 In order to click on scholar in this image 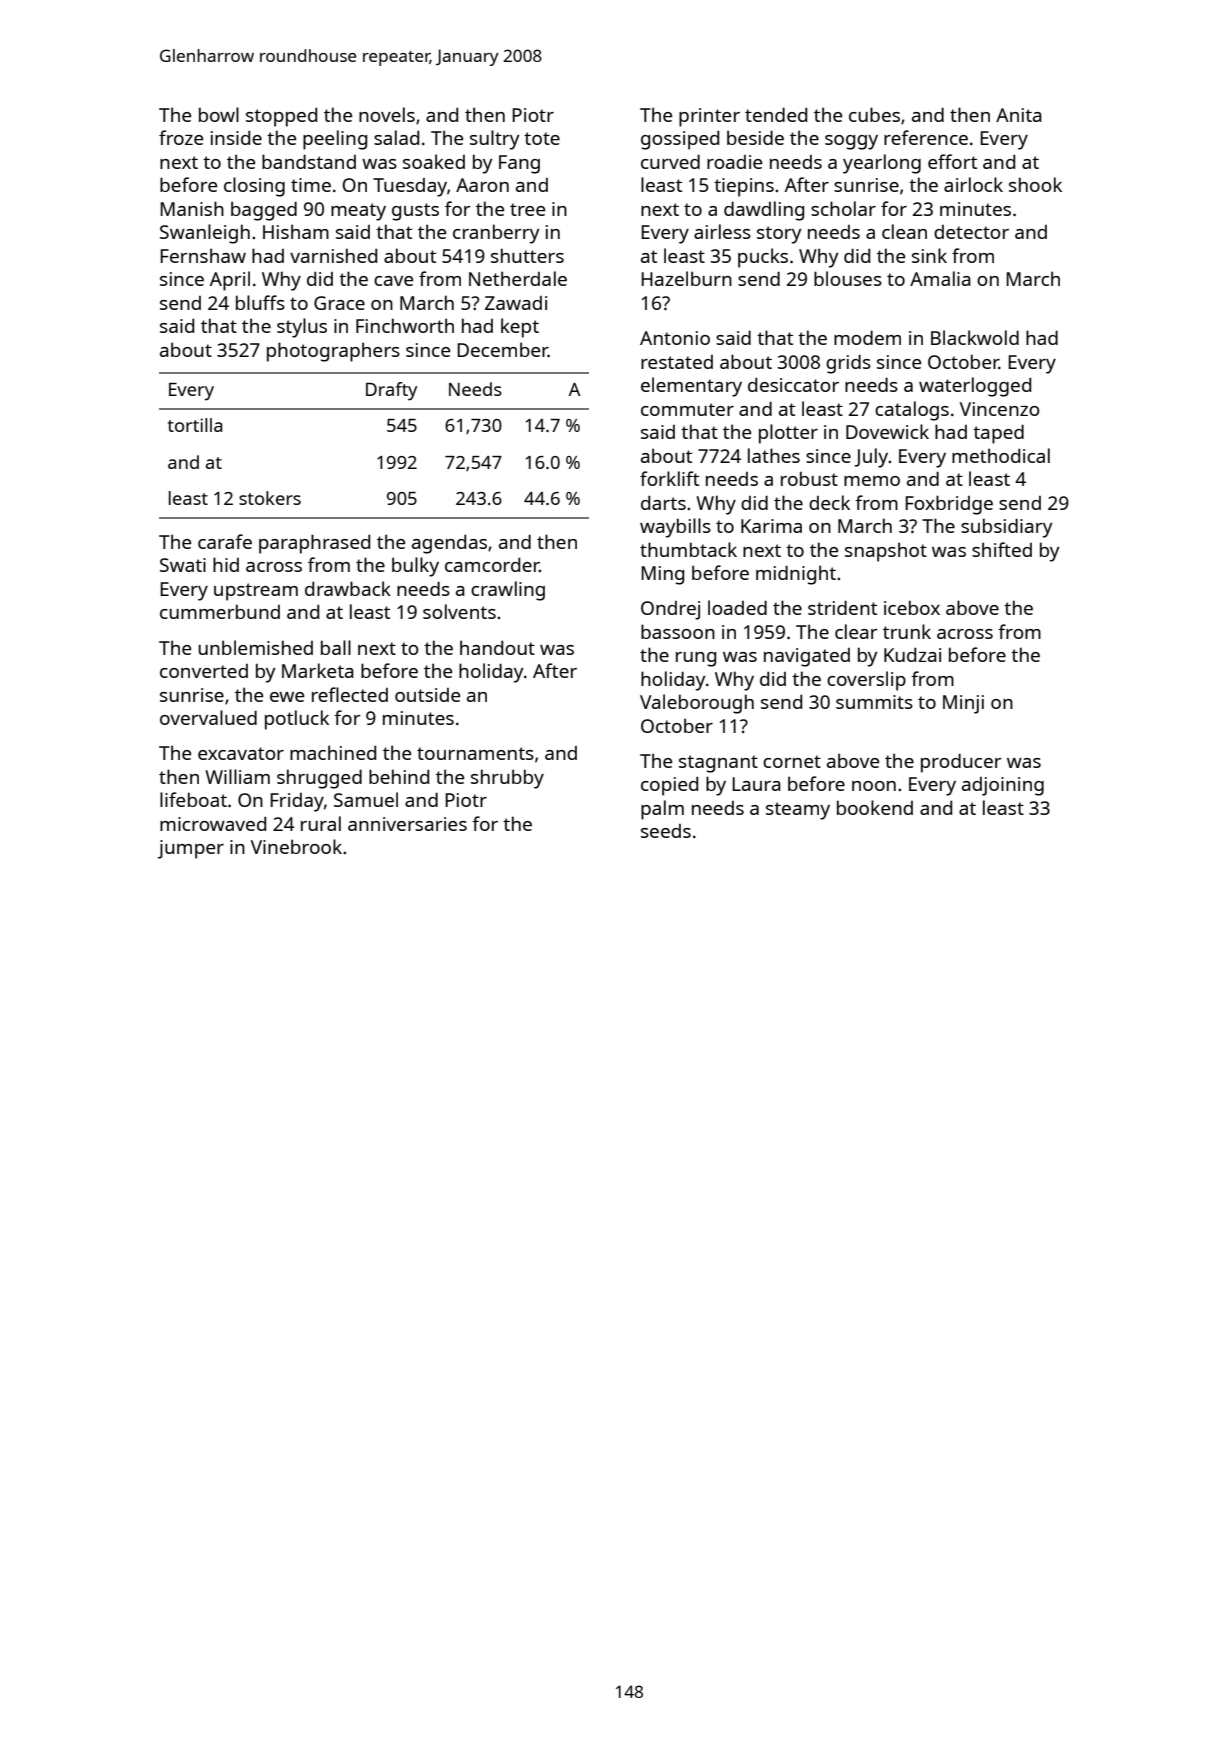, I will do `click(843, 208)`.
